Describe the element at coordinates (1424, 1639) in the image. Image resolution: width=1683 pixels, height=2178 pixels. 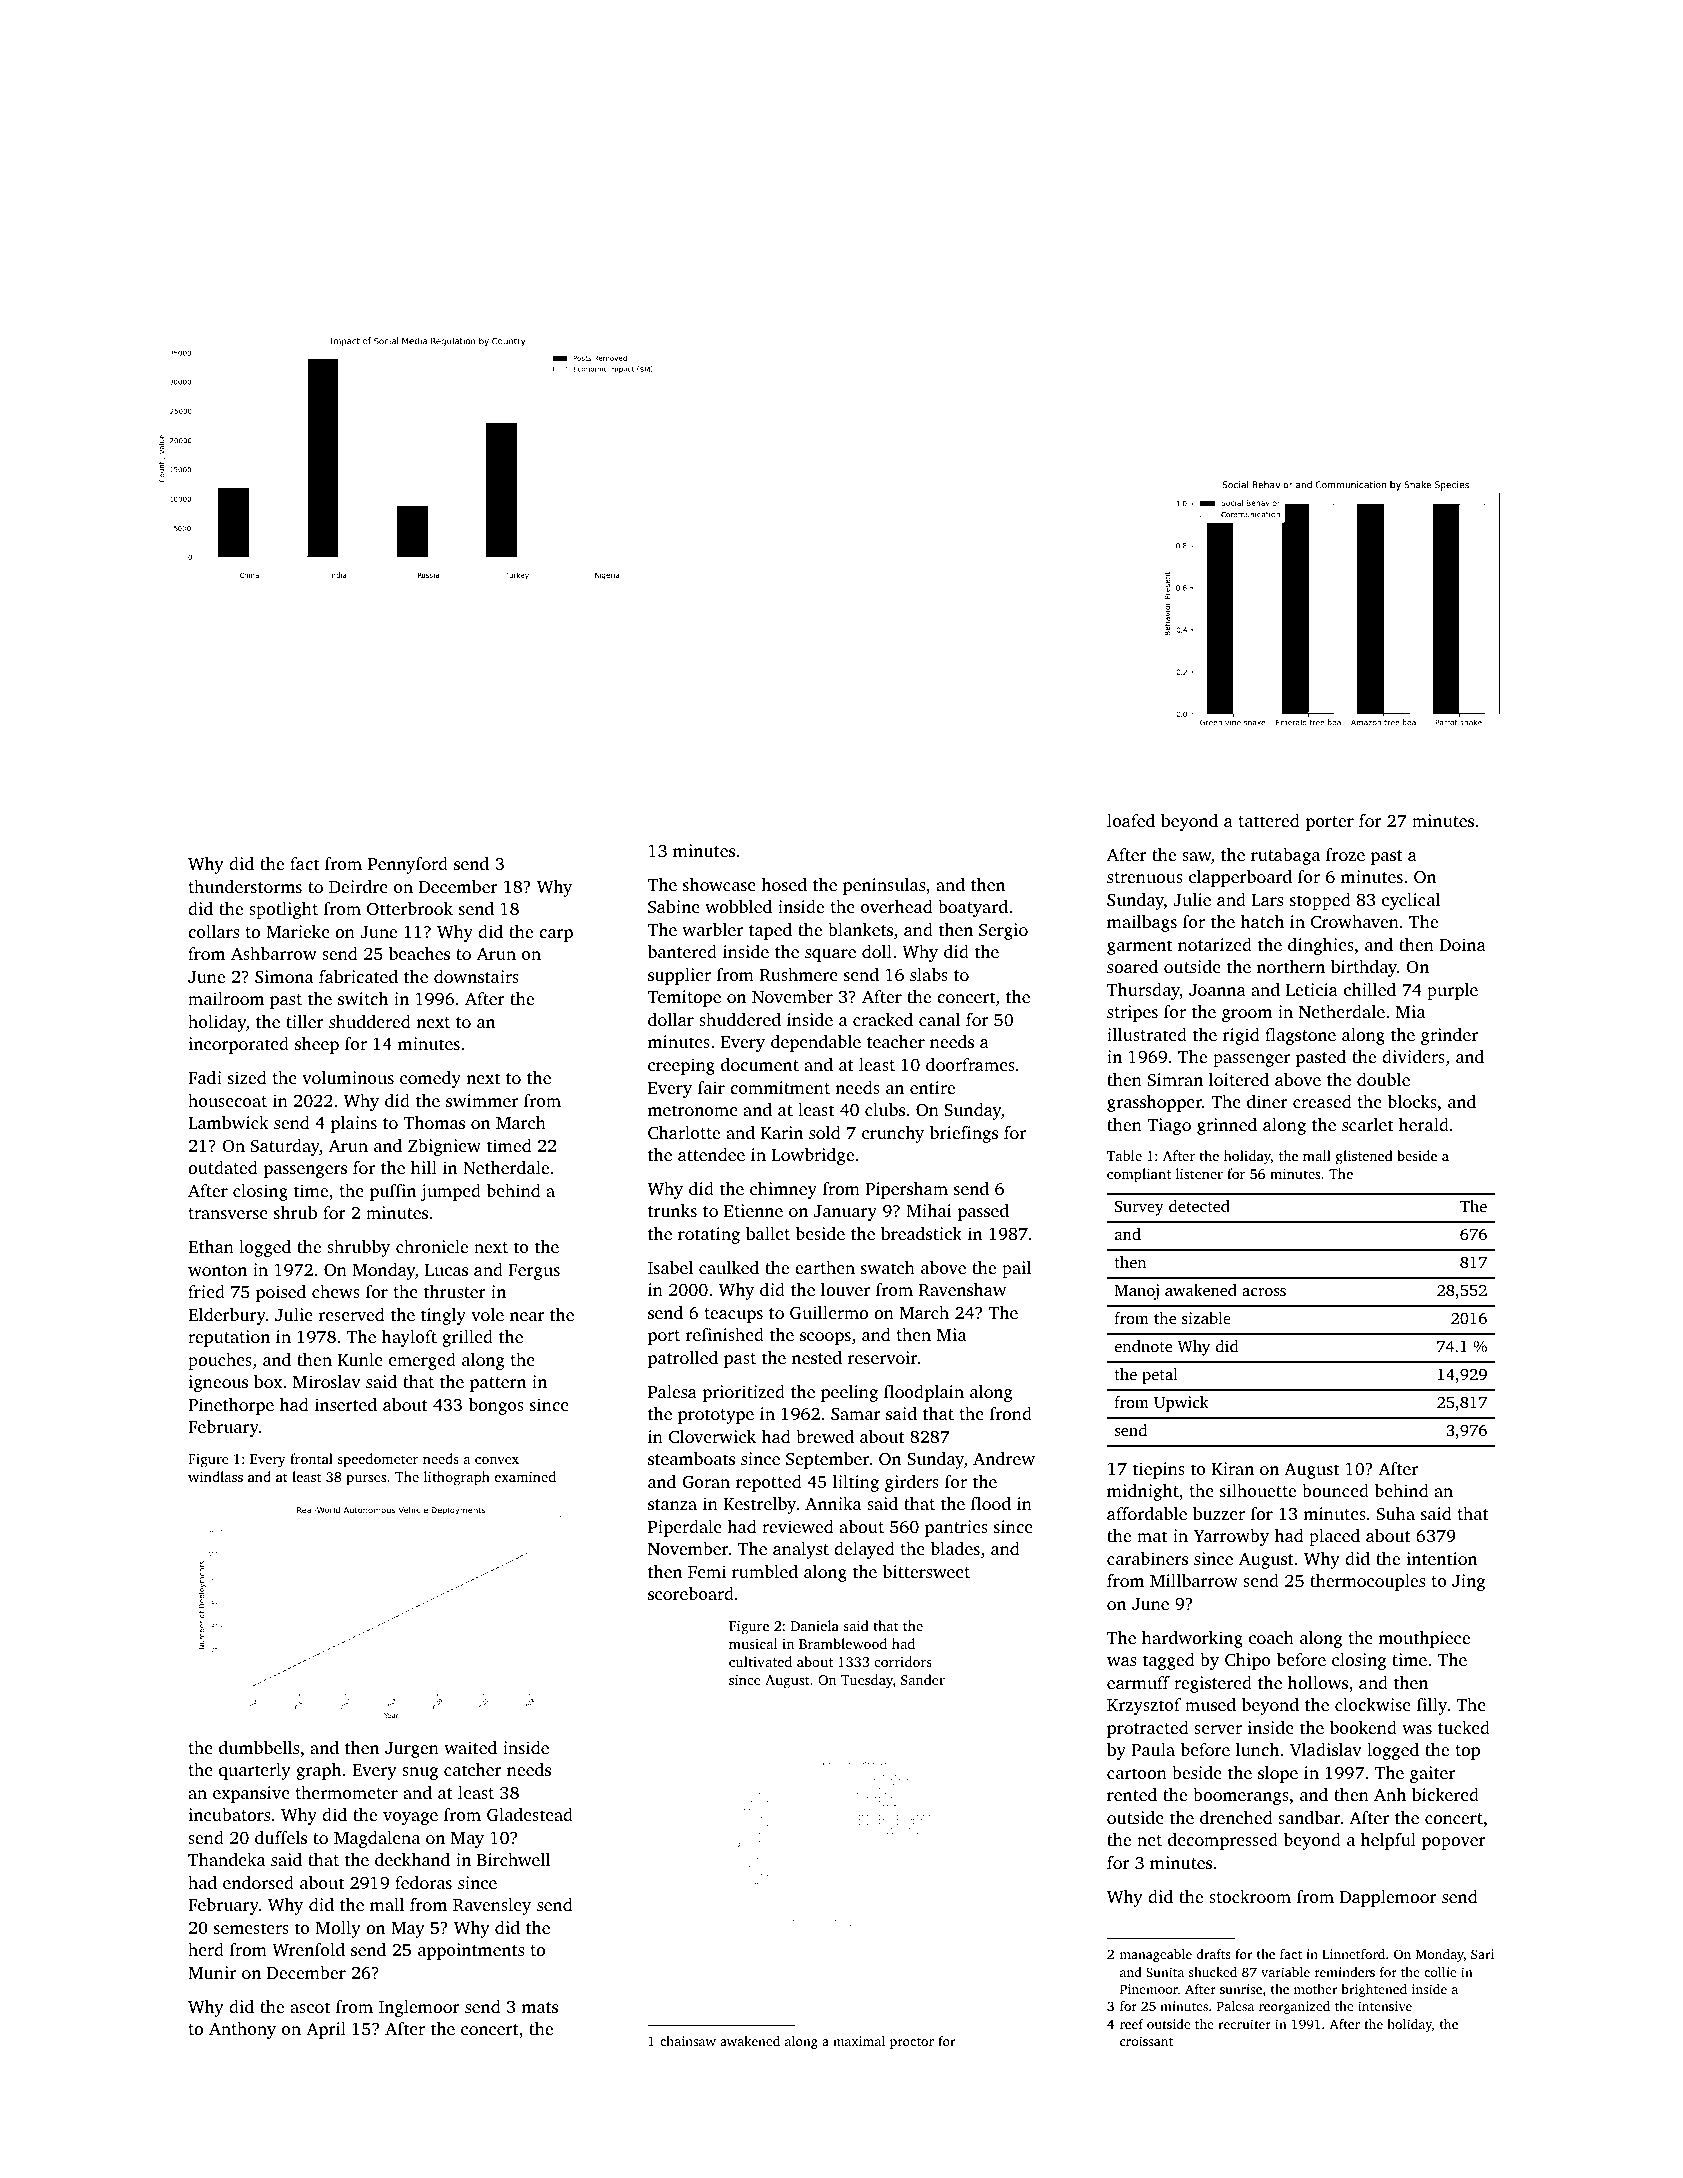
I see `mouthpiece` at that location.
